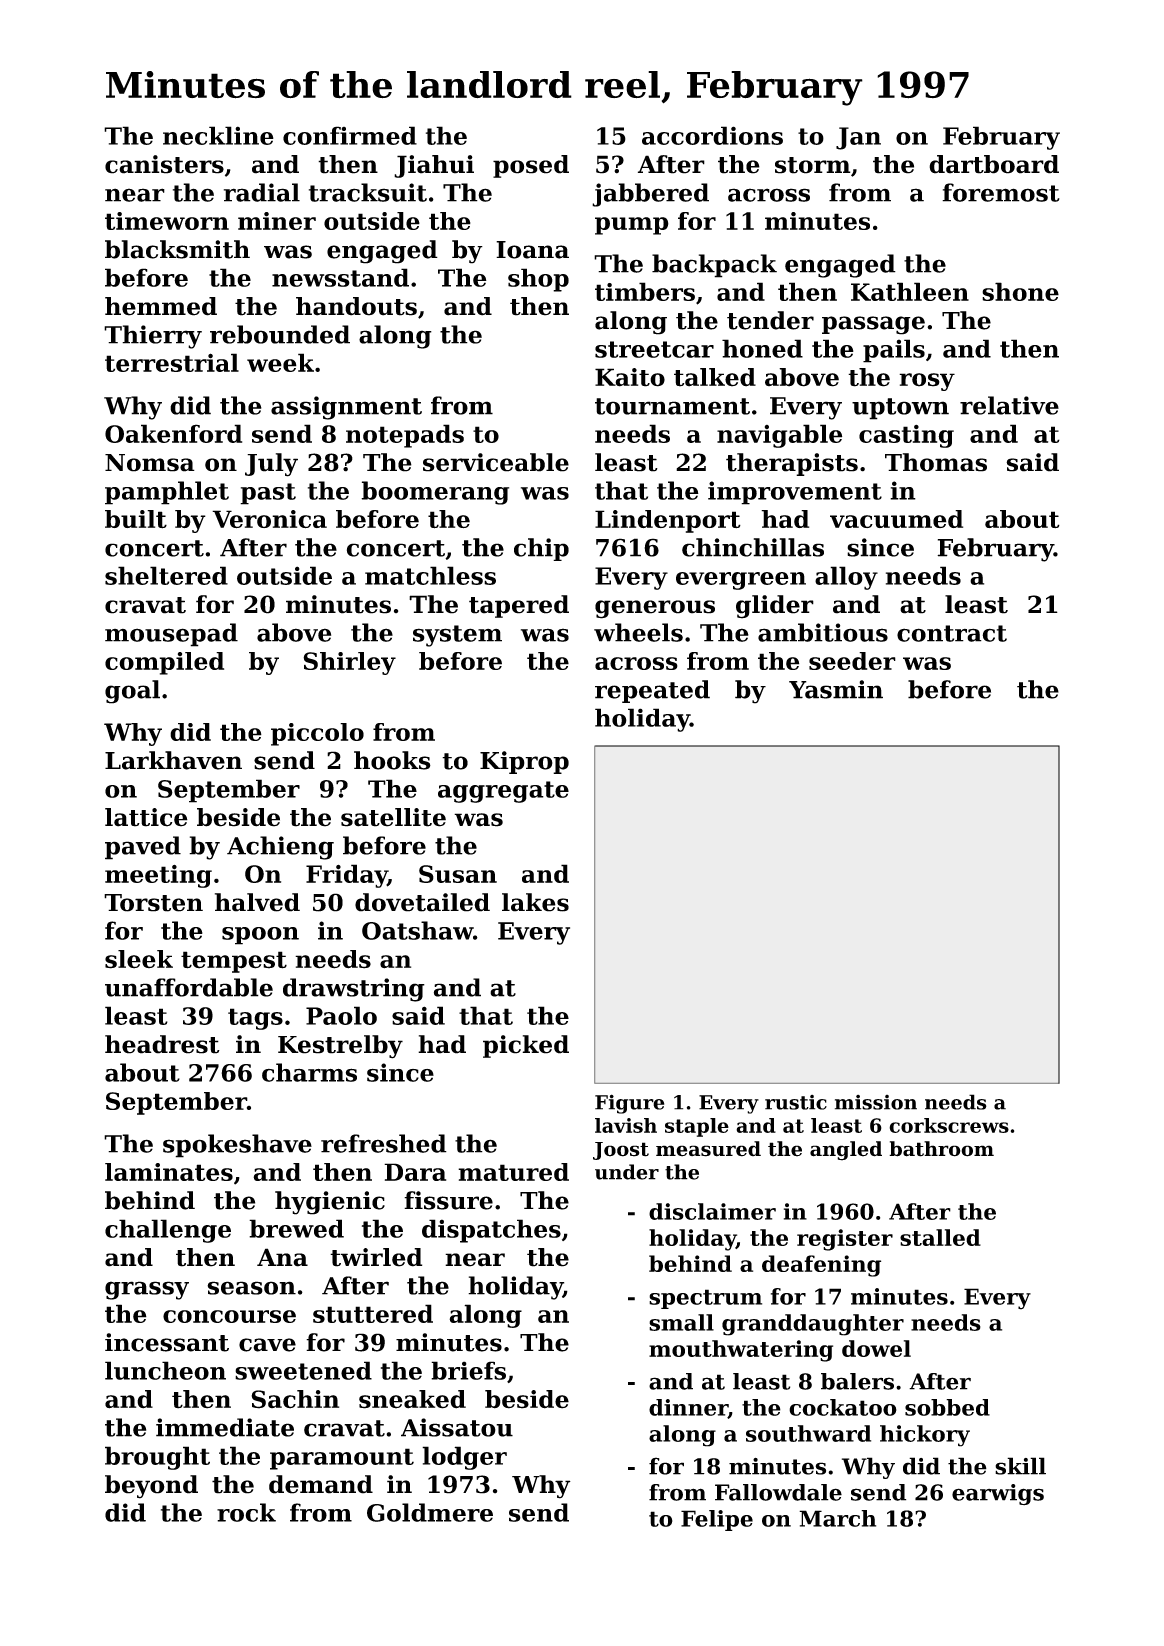  I want to click on Dara, so click(415, 1172).
